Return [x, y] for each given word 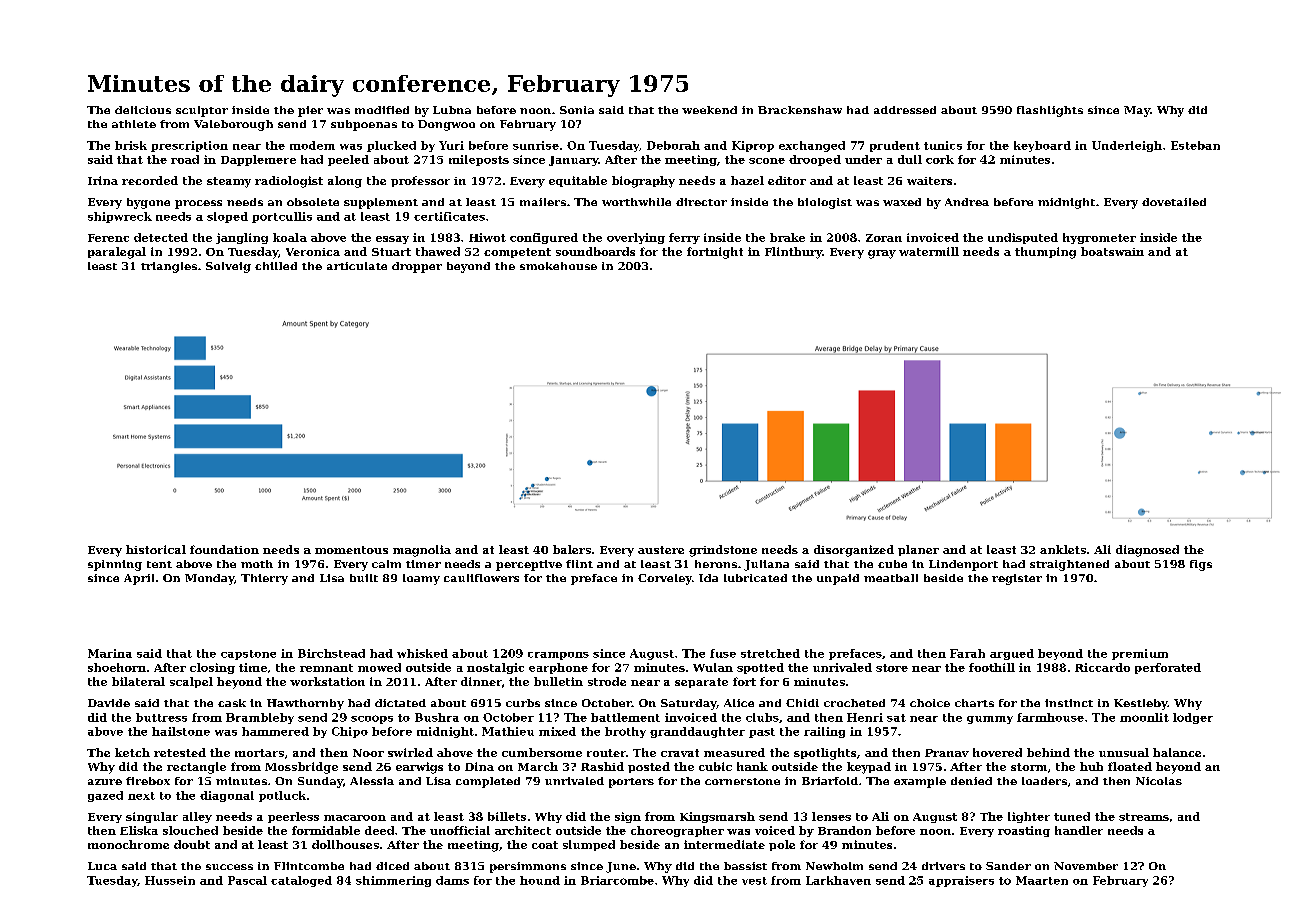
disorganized [854, 551]
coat [545, 845]
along [345, 182]
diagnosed [1147, 551]
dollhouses [345, 844]
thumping [1045, 253]
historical [156, 549]
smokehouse [558, 266]
